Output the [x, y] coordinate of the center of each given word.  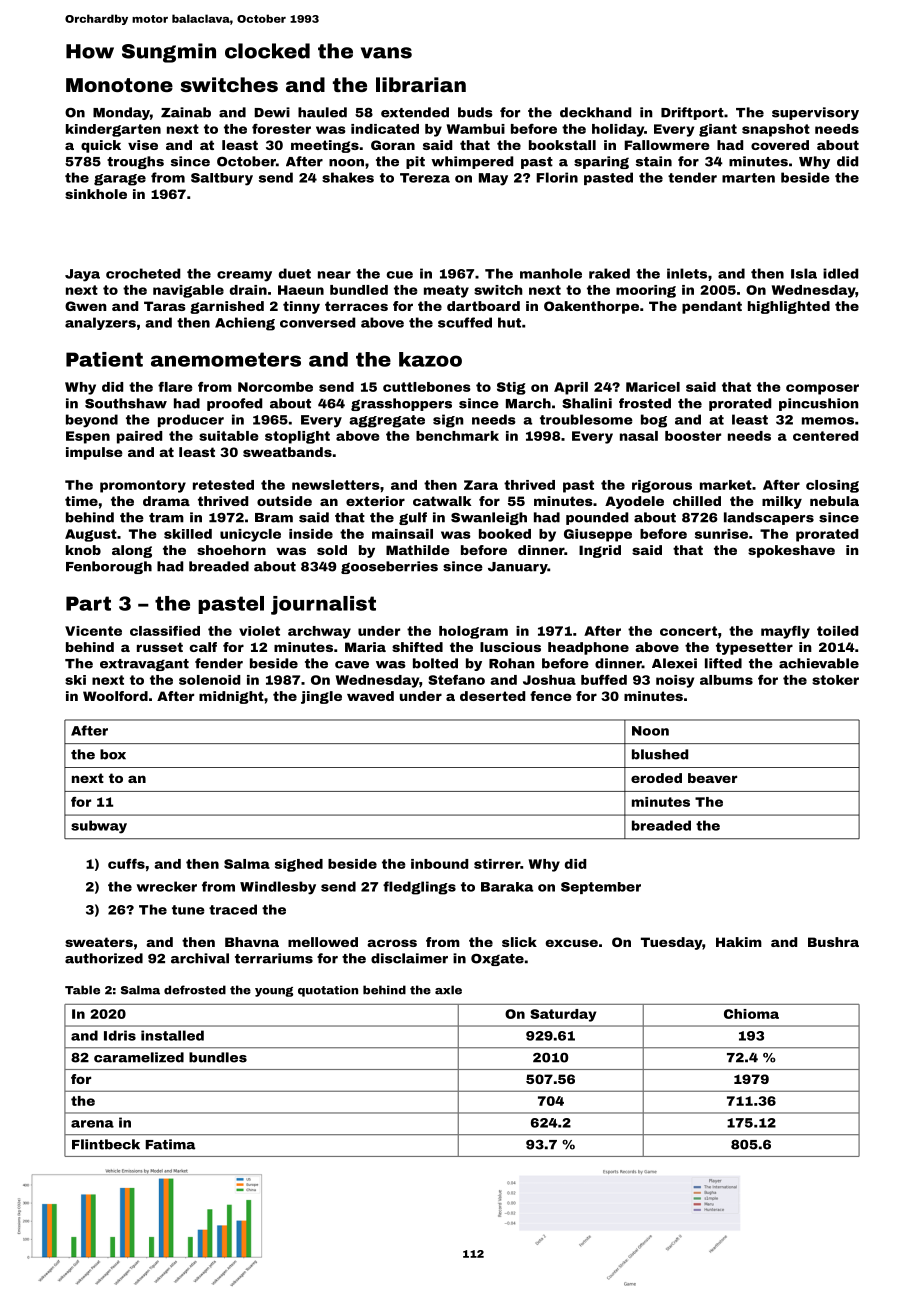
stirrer [497, 864]
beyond [92, 421]
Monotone [119, 85]
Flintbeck [106, 1144]
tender [692, 177]
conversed [317, 322]
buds [475, 112]
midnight [231, 697]
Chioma [751, 1014]
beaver [712, 778]
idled [840, 273]
